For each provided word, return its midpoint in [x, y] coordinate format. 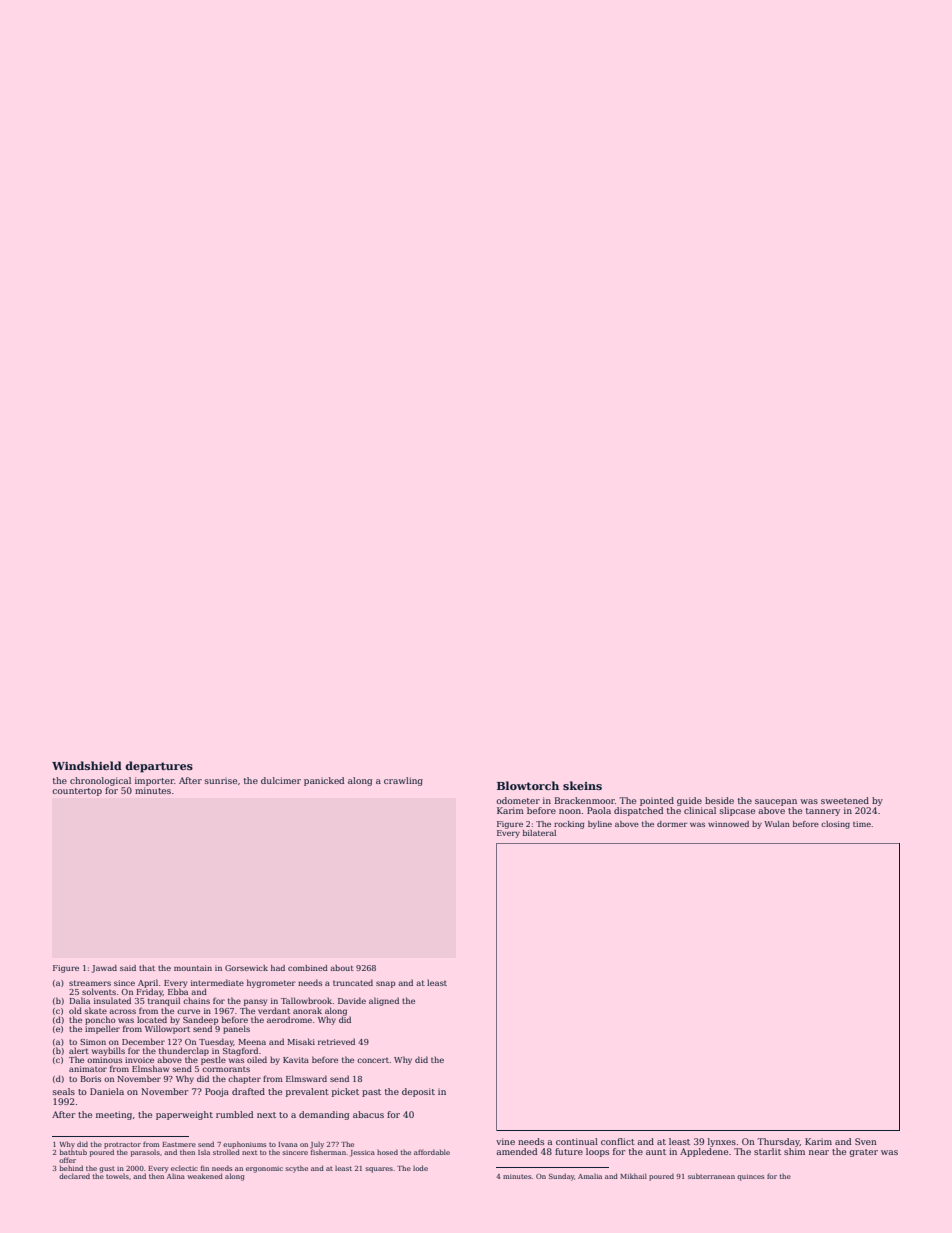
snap [386, 984]
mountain [193, 968]
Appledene [704, 1152]
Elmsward [306, 1078]
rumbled [234, 1114]
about [342, 968]
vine [505, 1141]
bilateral [539, 833]
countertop [77, 792]
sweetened [845, 800]
